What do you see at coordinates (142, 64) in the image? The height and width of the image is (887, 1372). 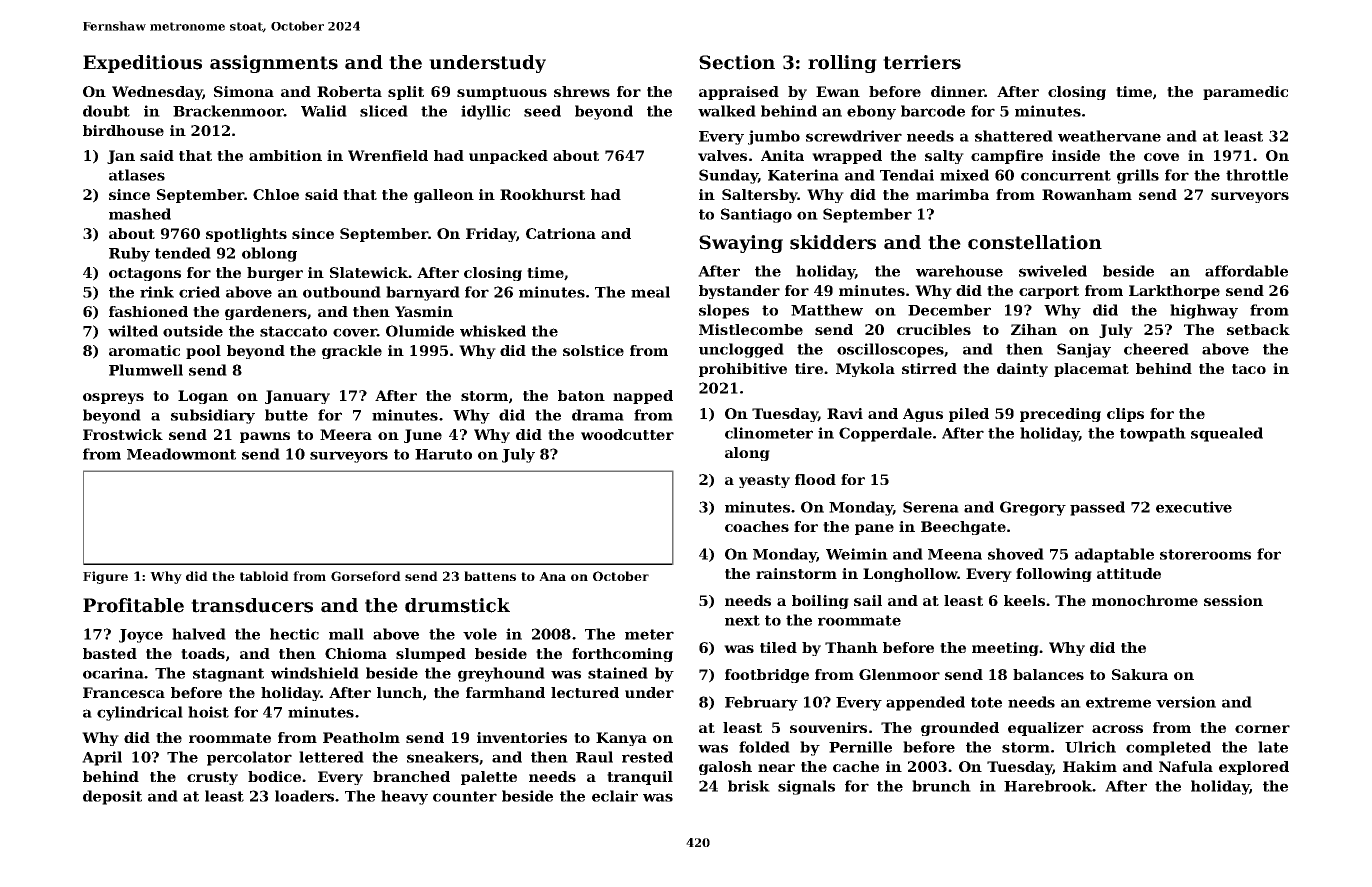 I see `Expeditious` at bounding box center [142, 64].
